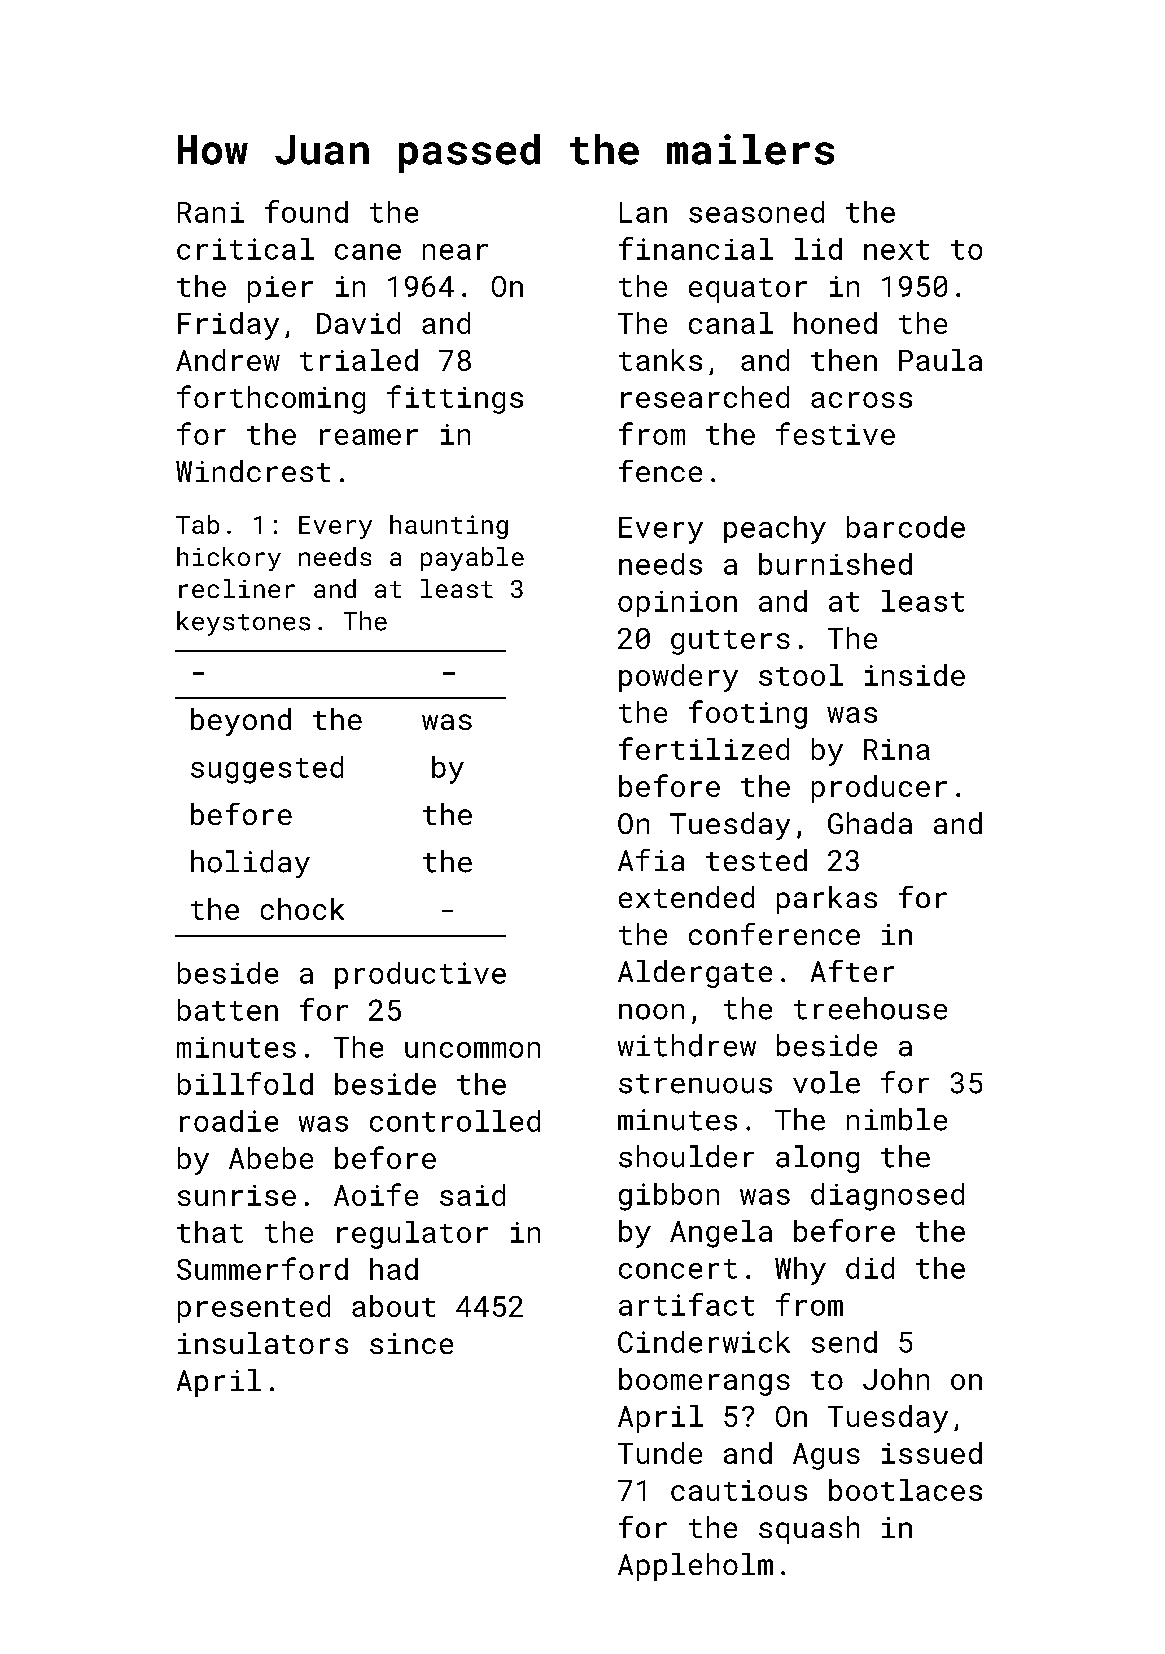  Describe the element at coordinates (263, 1343) in the screenshot. I see `insulators` at that location.
